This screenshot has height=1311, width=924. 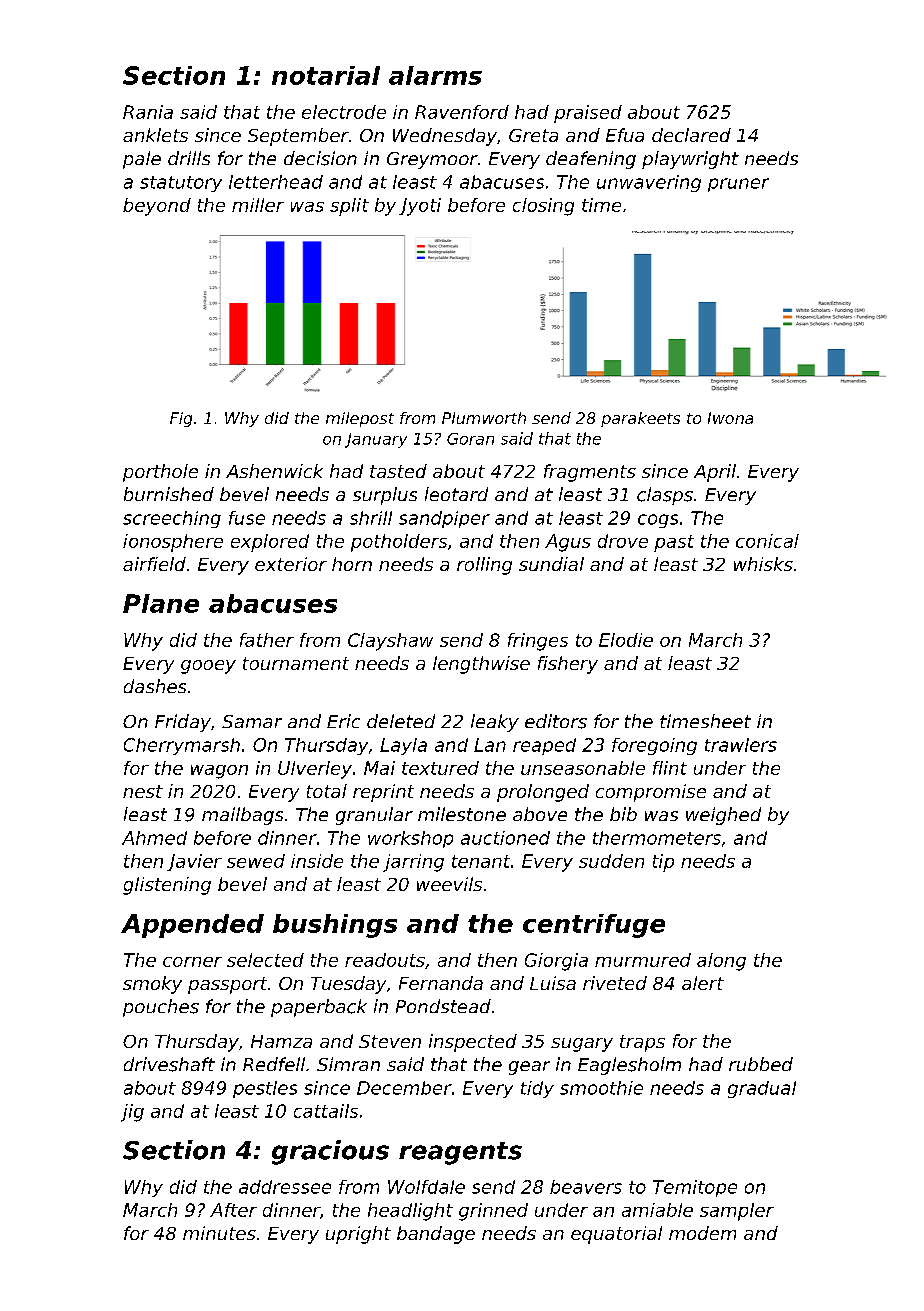 I want to click on Goran, so click(x=470, y=439).
